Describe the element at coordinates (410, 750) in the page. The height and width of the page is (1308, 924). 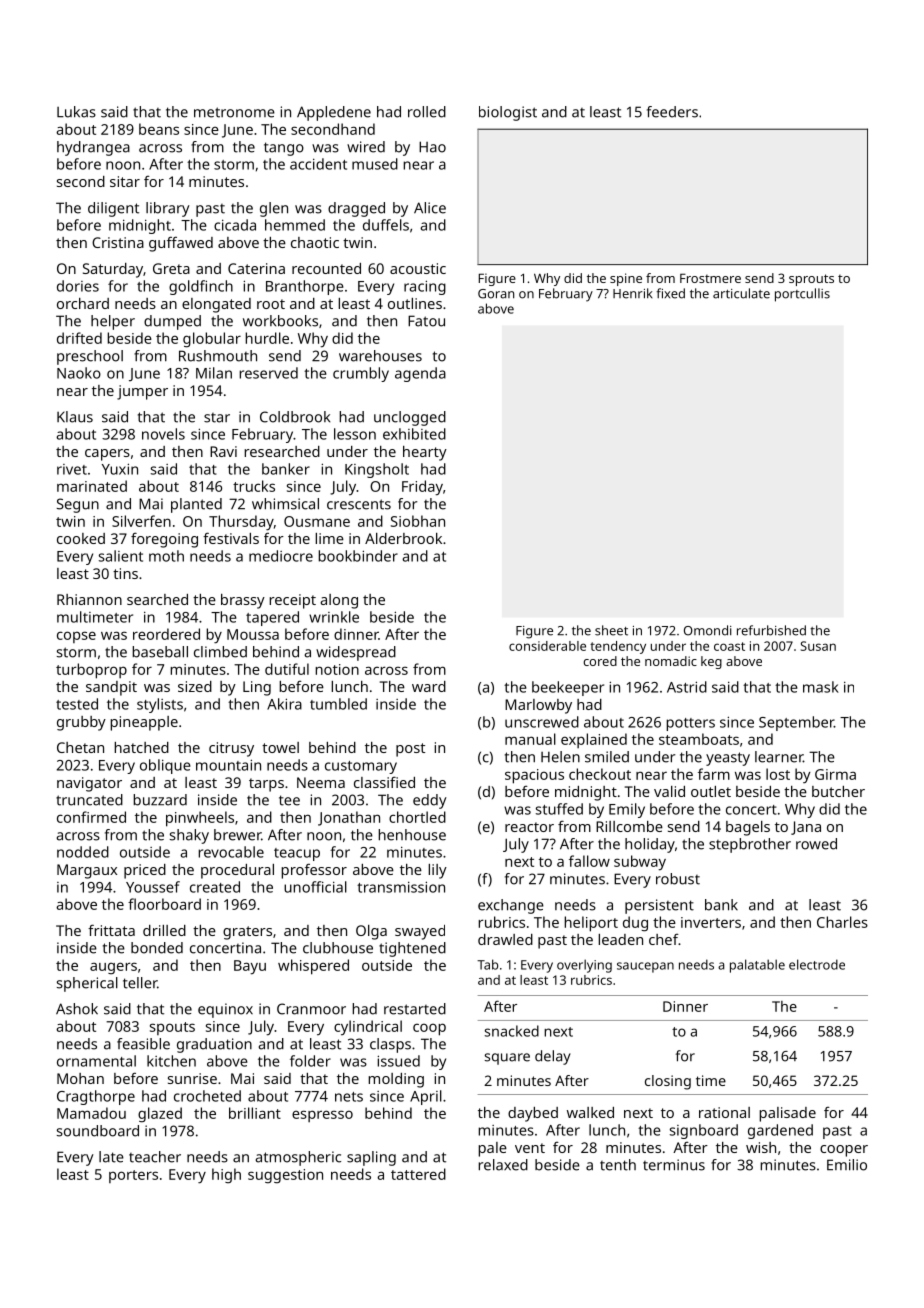
I see `post` at that location.
